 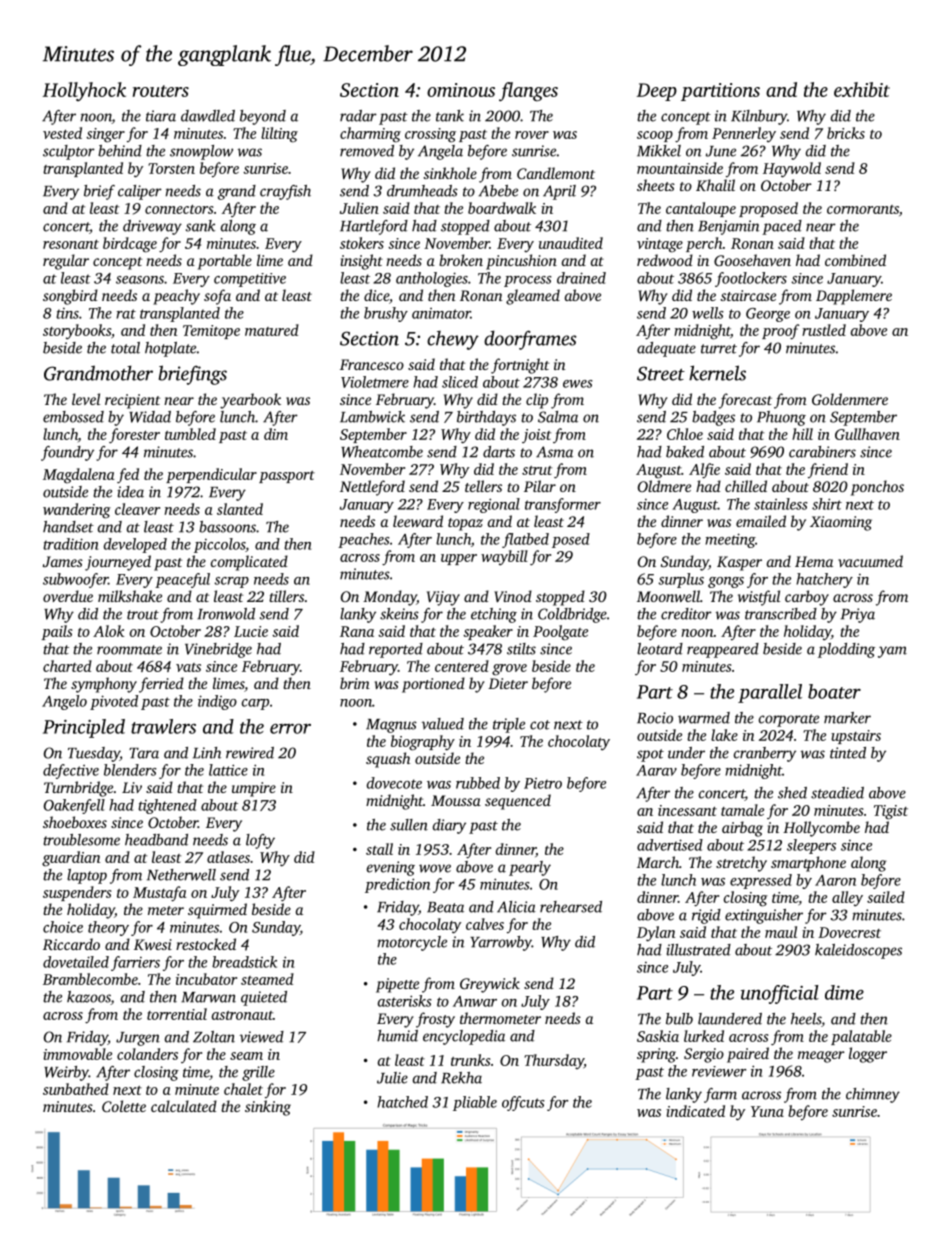 I want to click on hatched, so click(x=402, y=1102).
